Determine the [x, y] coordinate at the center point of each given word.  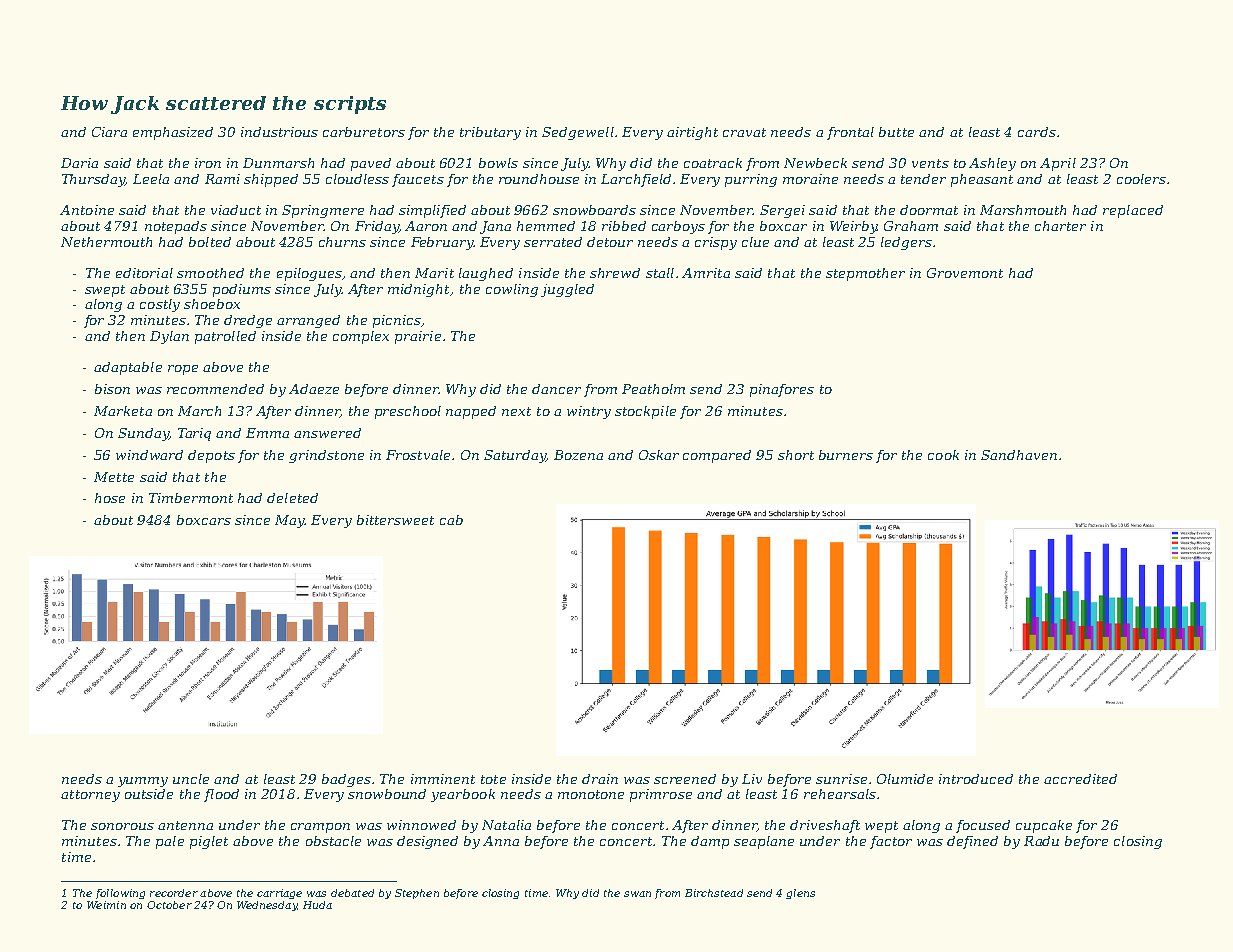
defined [972, 842]
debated [352, 893]
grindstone [326, 456]
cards [1037, 132]
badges [346, 780]
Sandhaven [1019, 455]
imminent [443, 779]
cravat [744, 132]
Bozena [578, 455]
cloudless [357, 179]
